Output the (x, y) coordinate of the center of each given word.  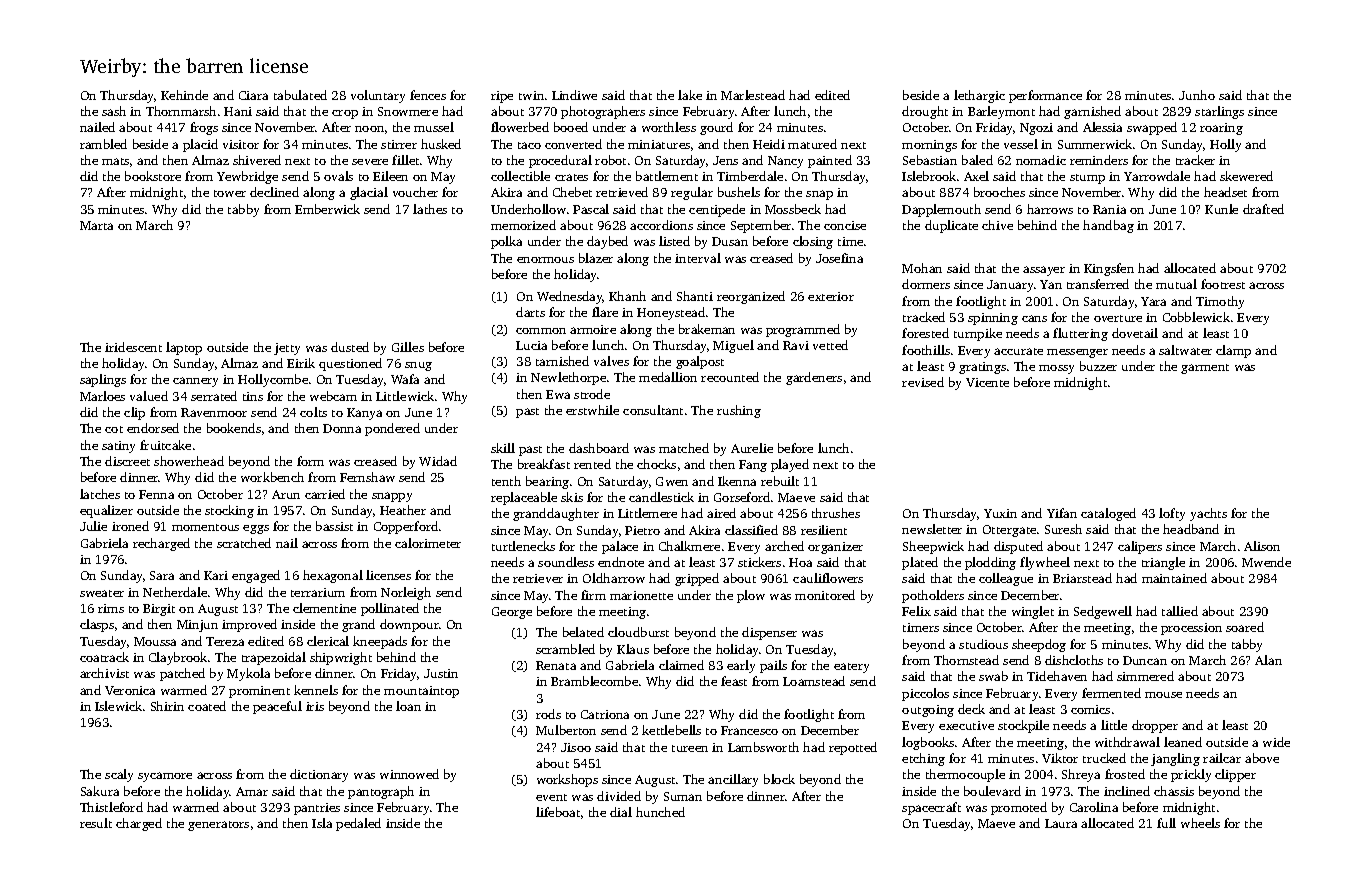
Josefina (839, 258)
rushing (739, 411)
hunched (660, 812)
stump (1087, 179)
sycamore (165, 777)
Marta (96, 225)
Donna (342, 428)
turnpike (978, 334)
